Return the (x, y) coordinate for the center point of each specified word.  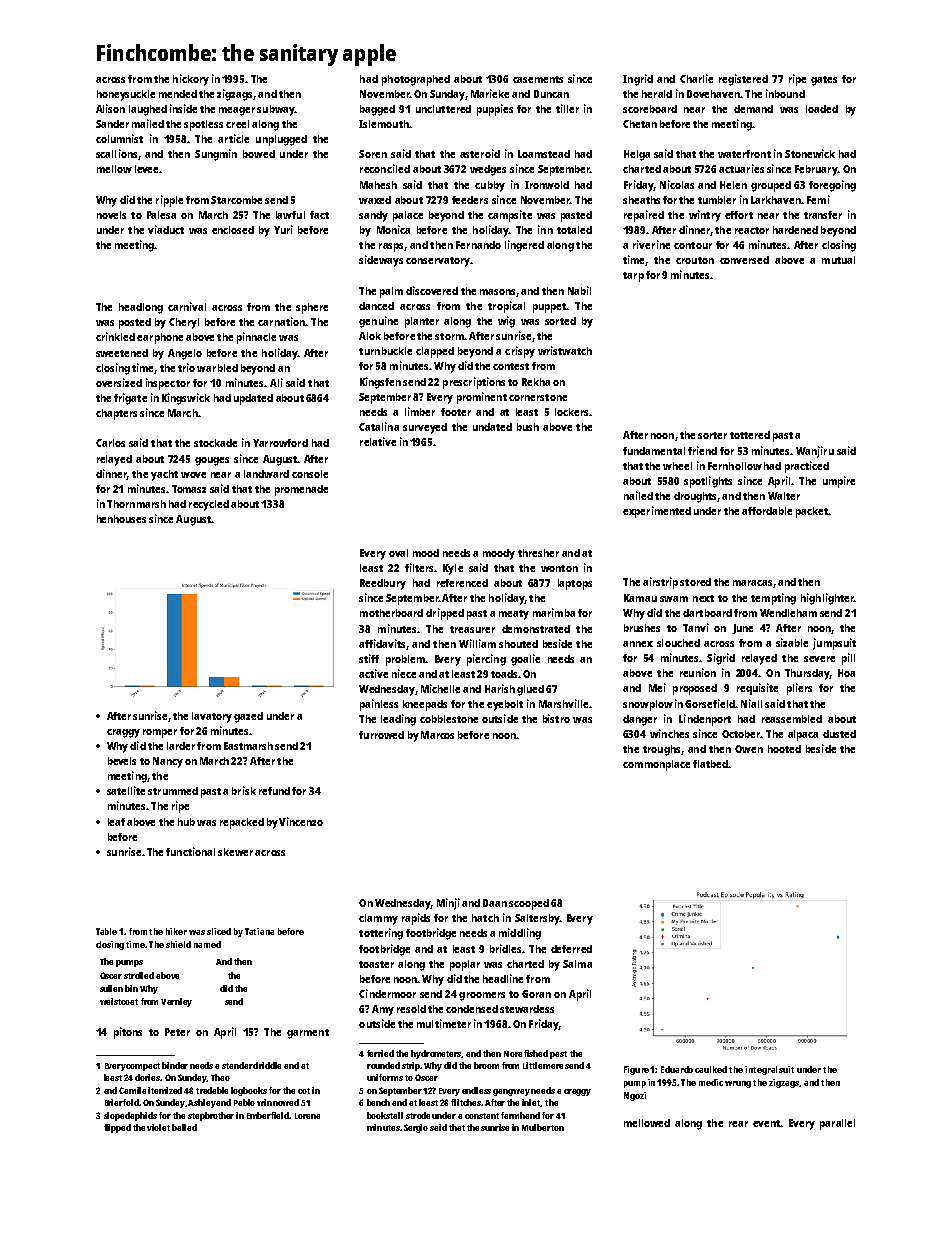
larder (181, 746)
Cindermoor (387, 993)
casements (538, 79)
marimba (554, 612)
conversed (744, 260)
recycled (209, 505)
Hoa (846, 673)
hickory (191, 80)
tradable (212, 1090)
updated (253, 399)
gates (824, 81)
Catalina (379, 426)
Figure (636, 1070)
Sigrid (721, 659)
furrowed (381, 735)
